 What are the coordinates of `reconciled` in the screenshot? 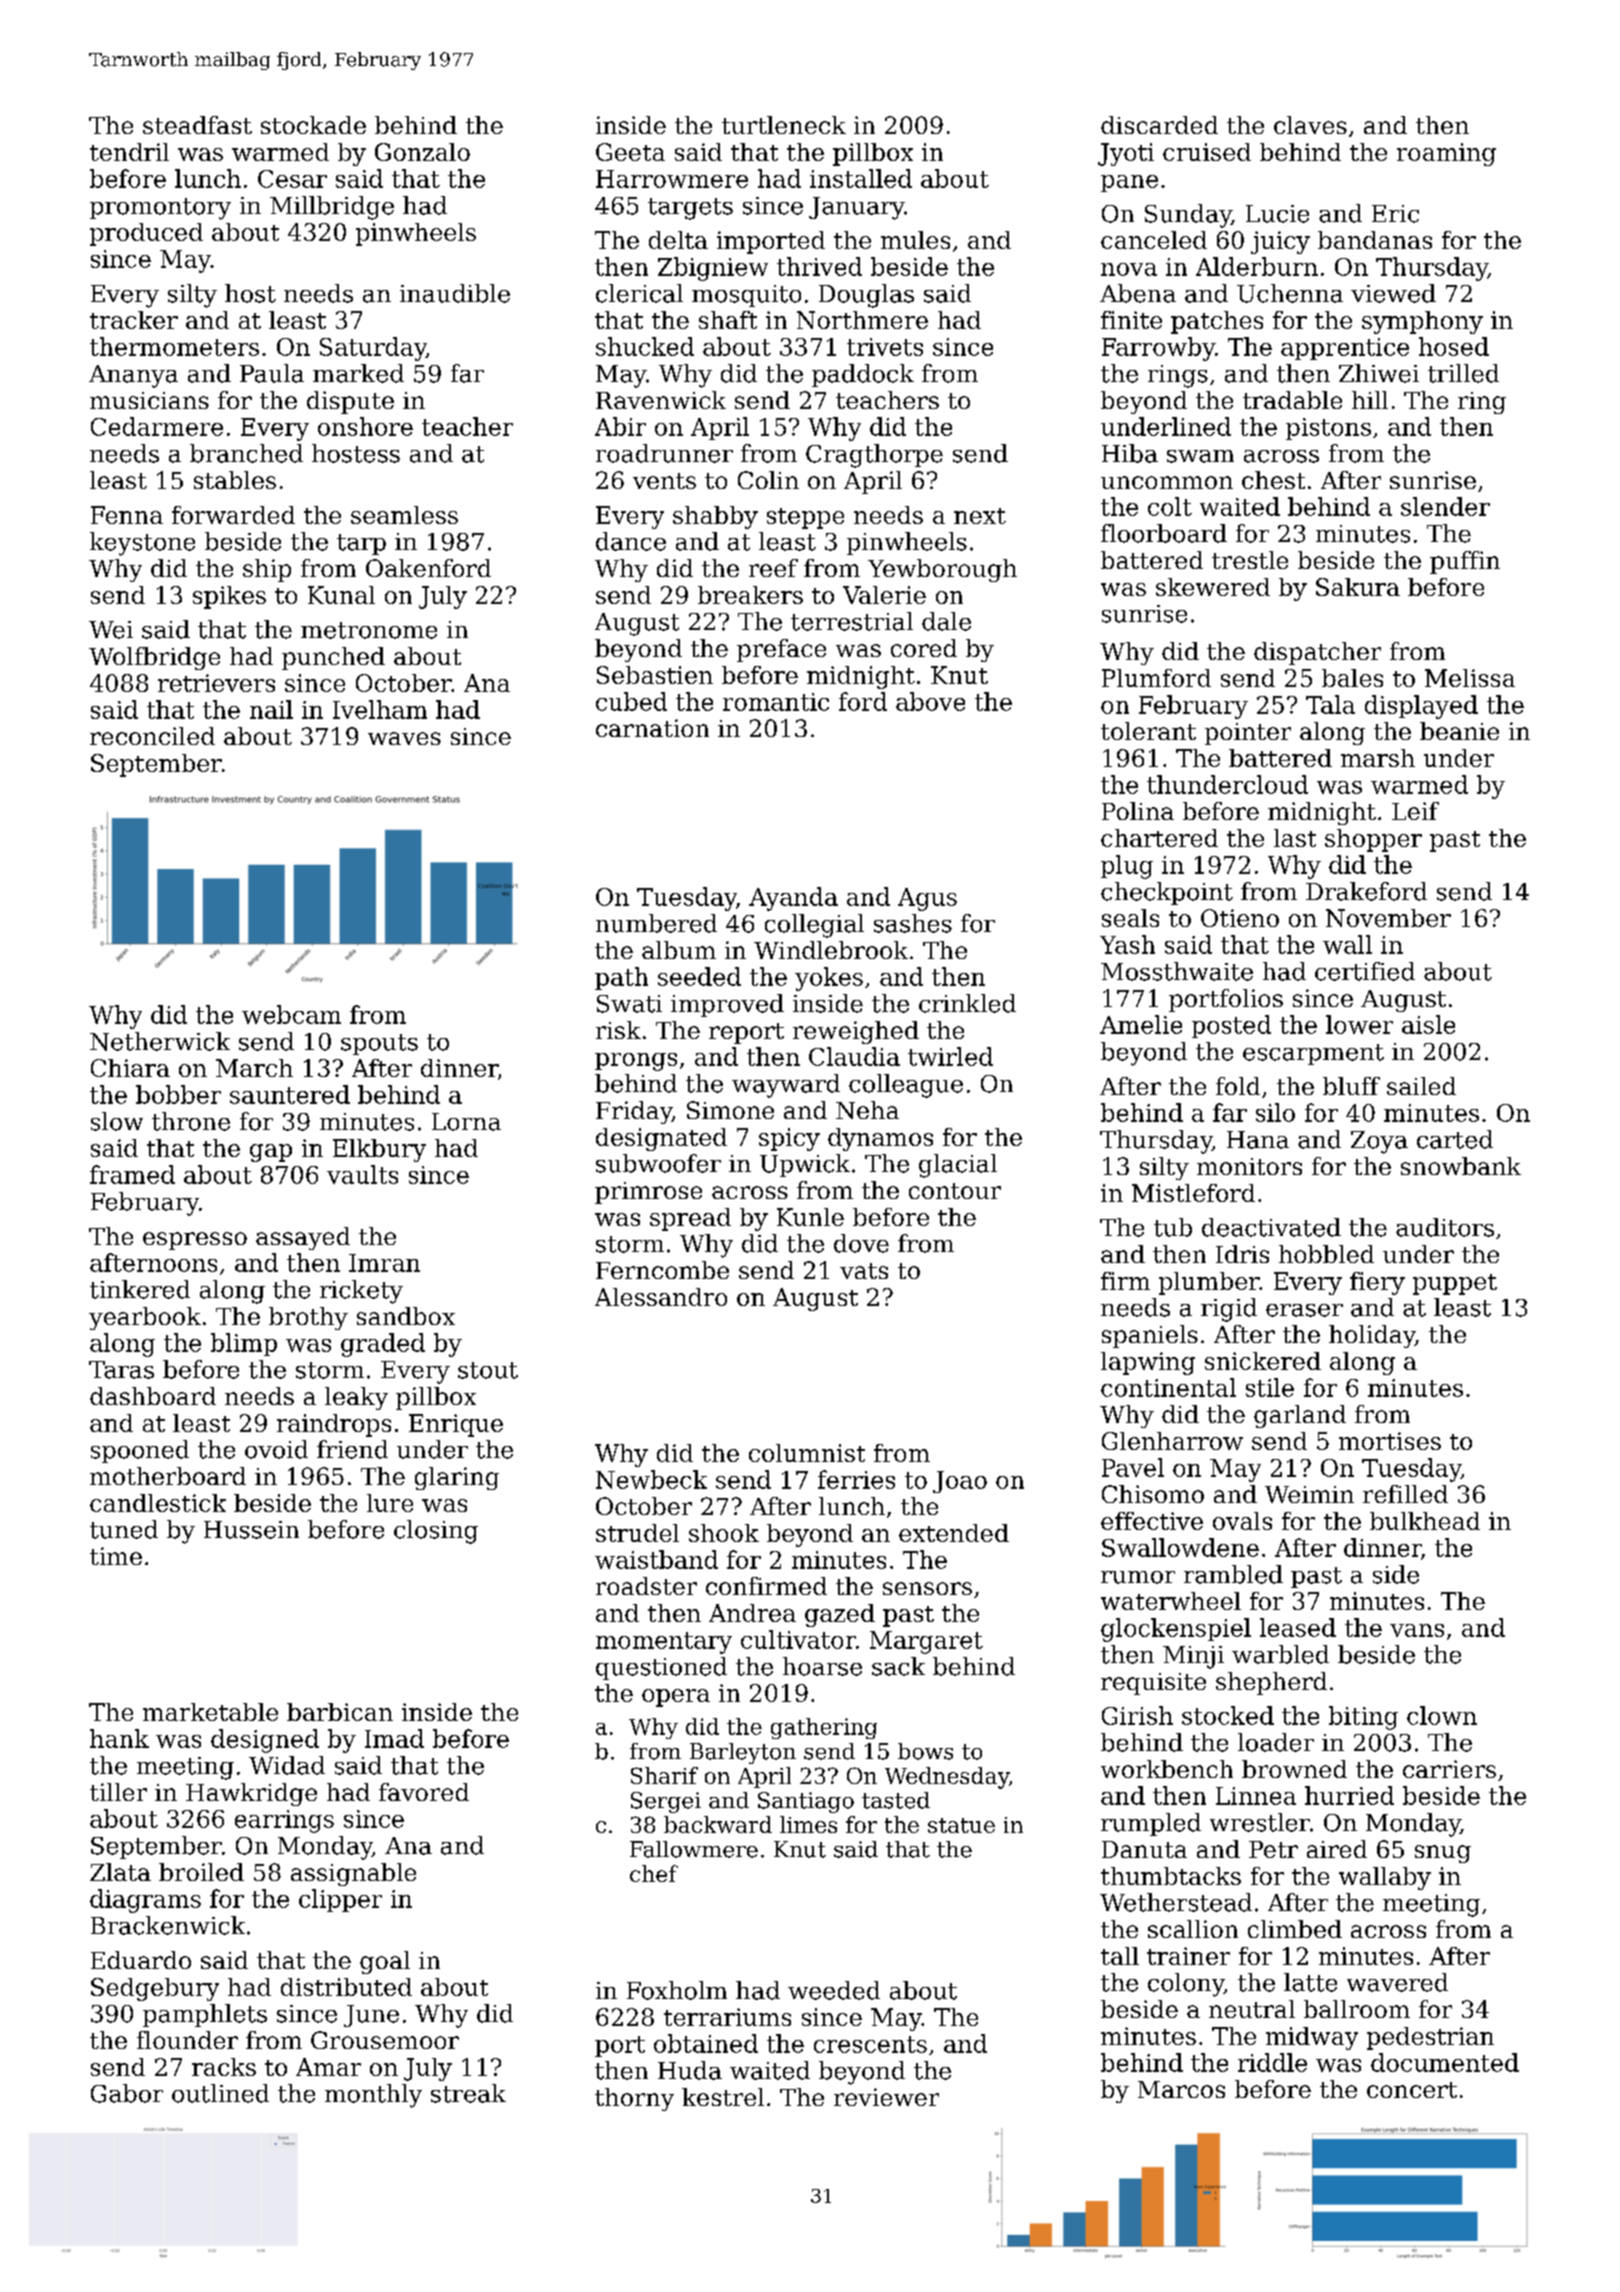 It's located at (152, 736).
